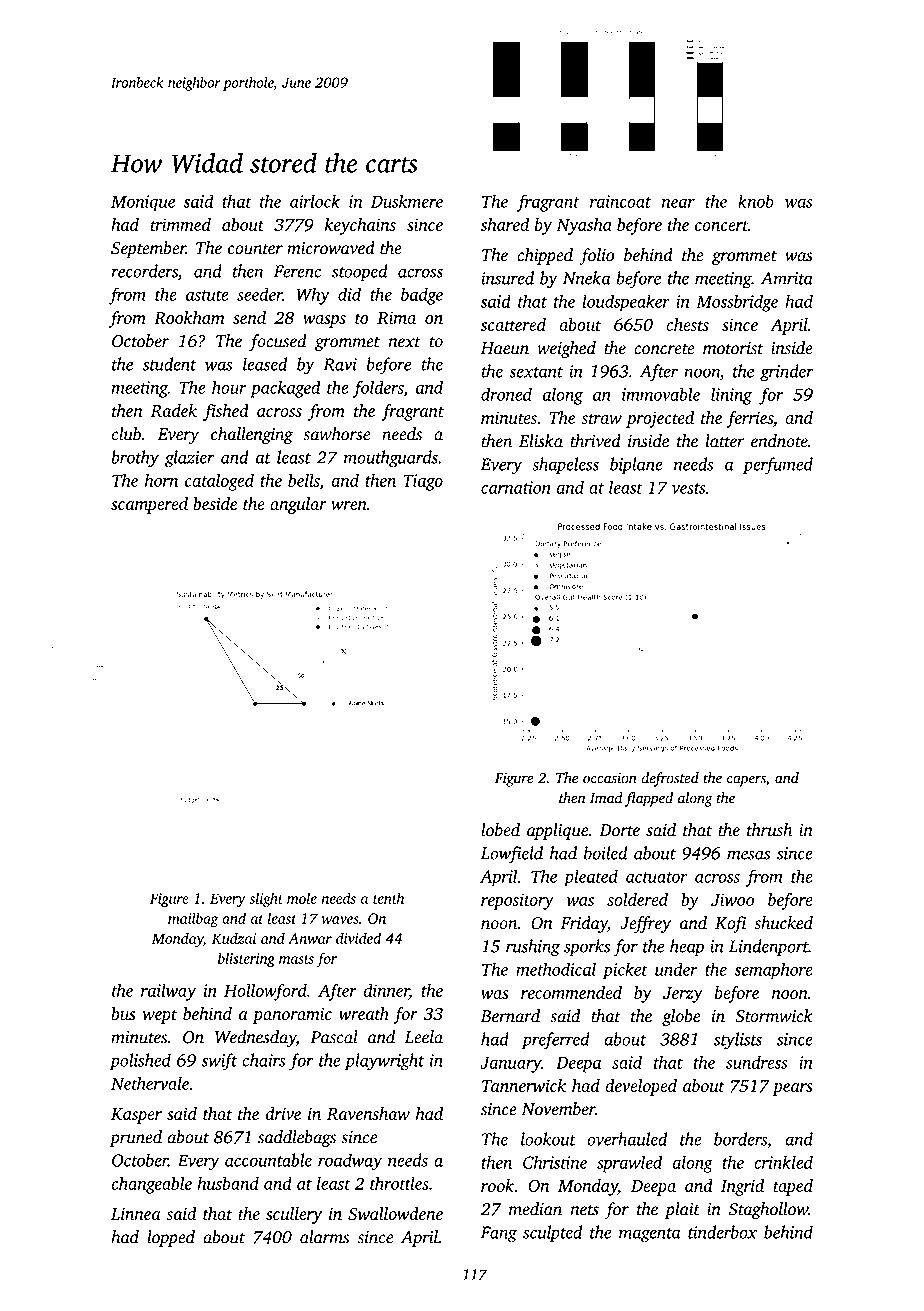 The image size is (924, 1311). I want to click on challenging, so click(252, 436).
